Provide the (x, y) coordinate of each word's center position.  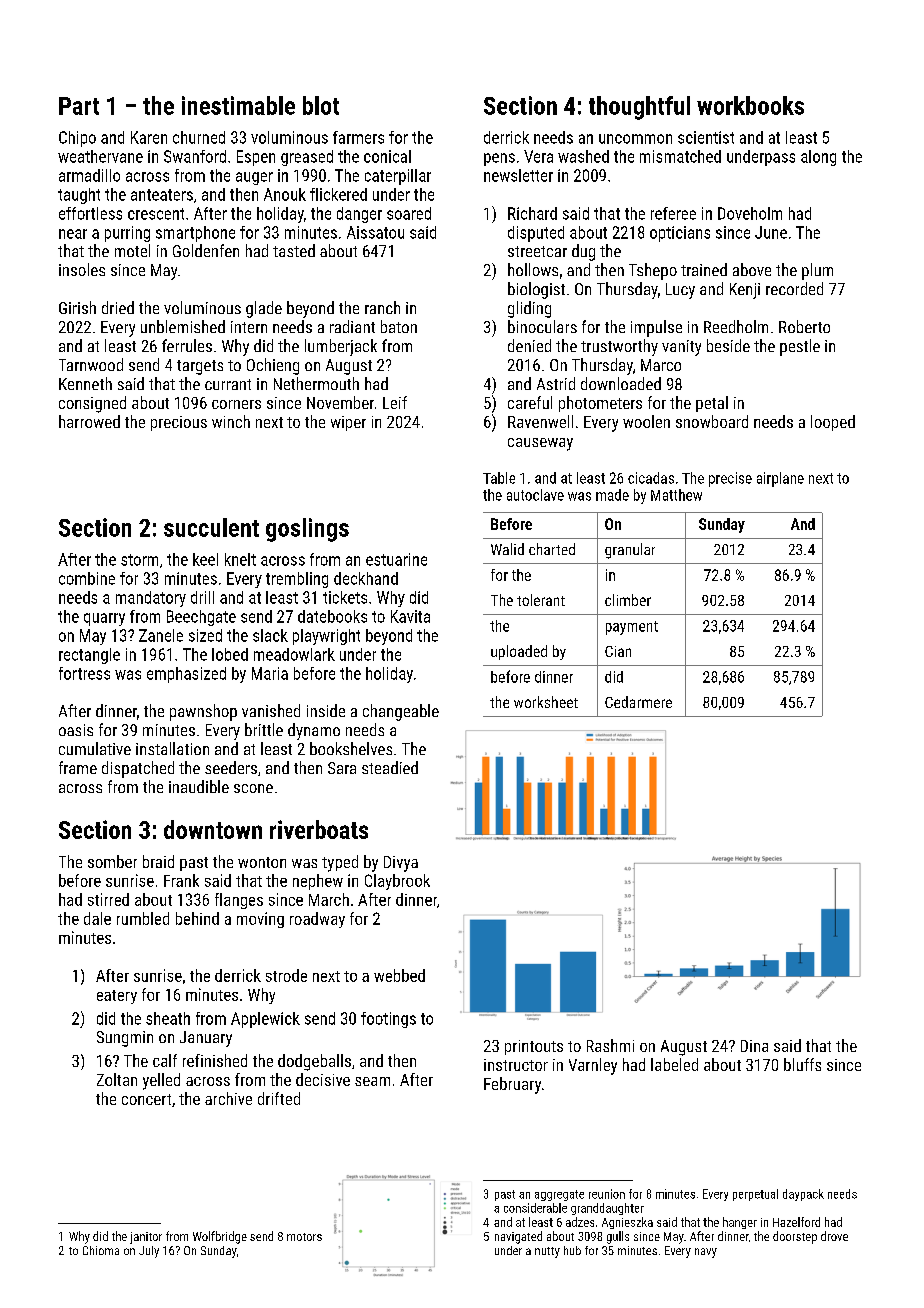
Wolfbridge (220, 1237)
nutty (547, 1252)
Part (79, 106)
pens (499, 159)
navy (706, 1253)
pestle (800, 347)
